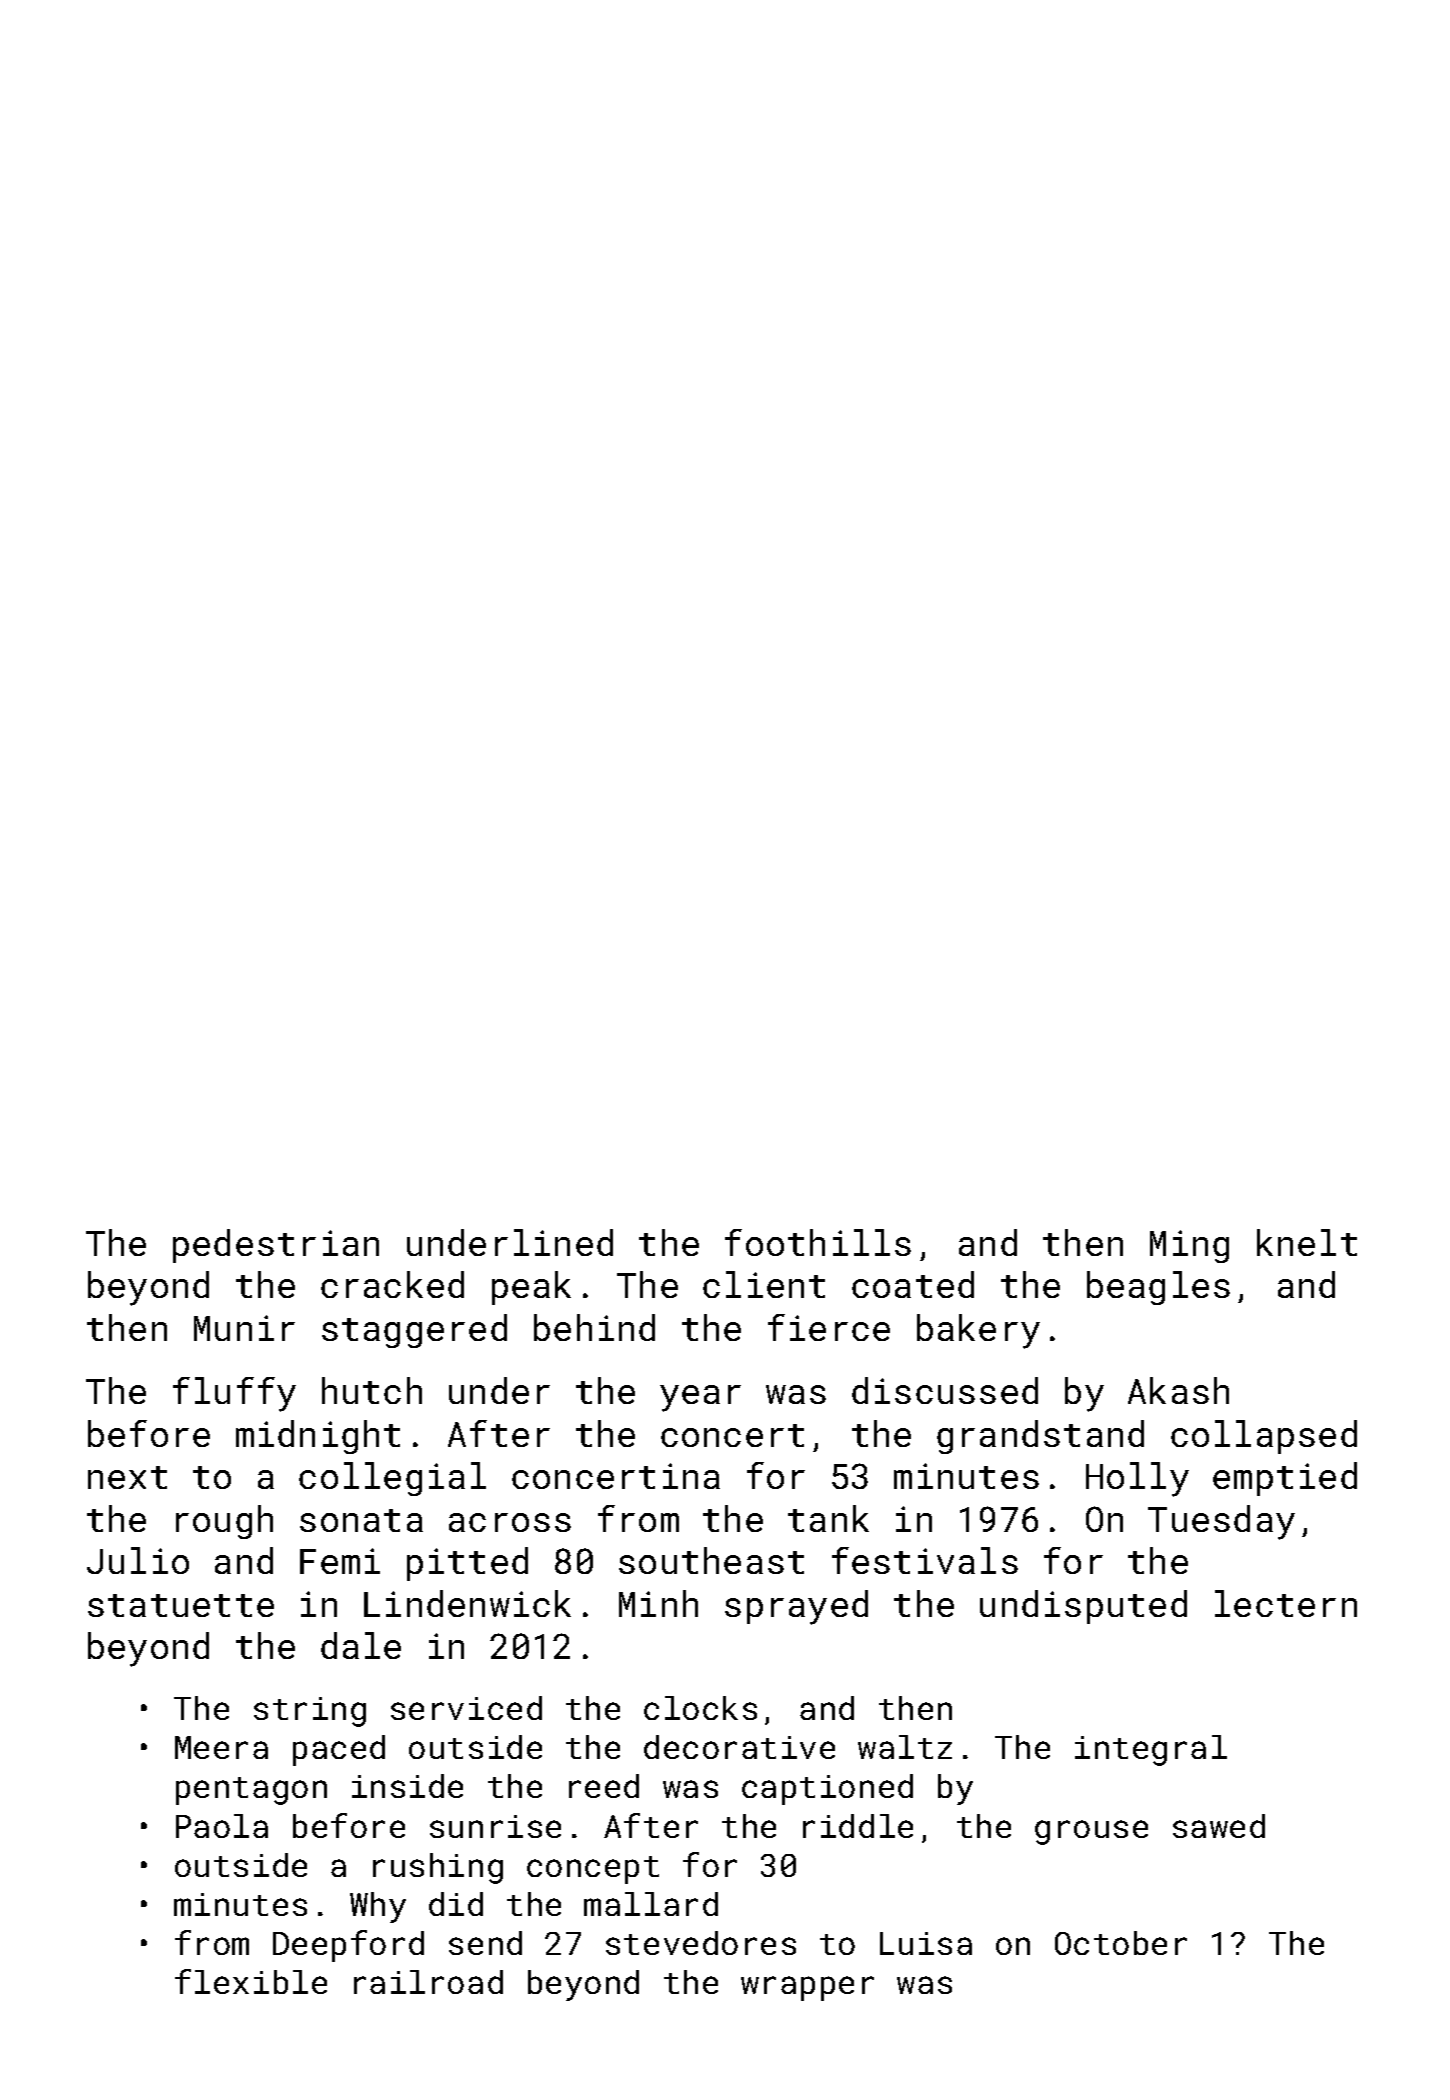 This screenshot has height=2100, width=1450. What do you see at coordinates (1219, 1826) in the screenshot?
I see `sawed` at bounding box center [1219, 1826].
